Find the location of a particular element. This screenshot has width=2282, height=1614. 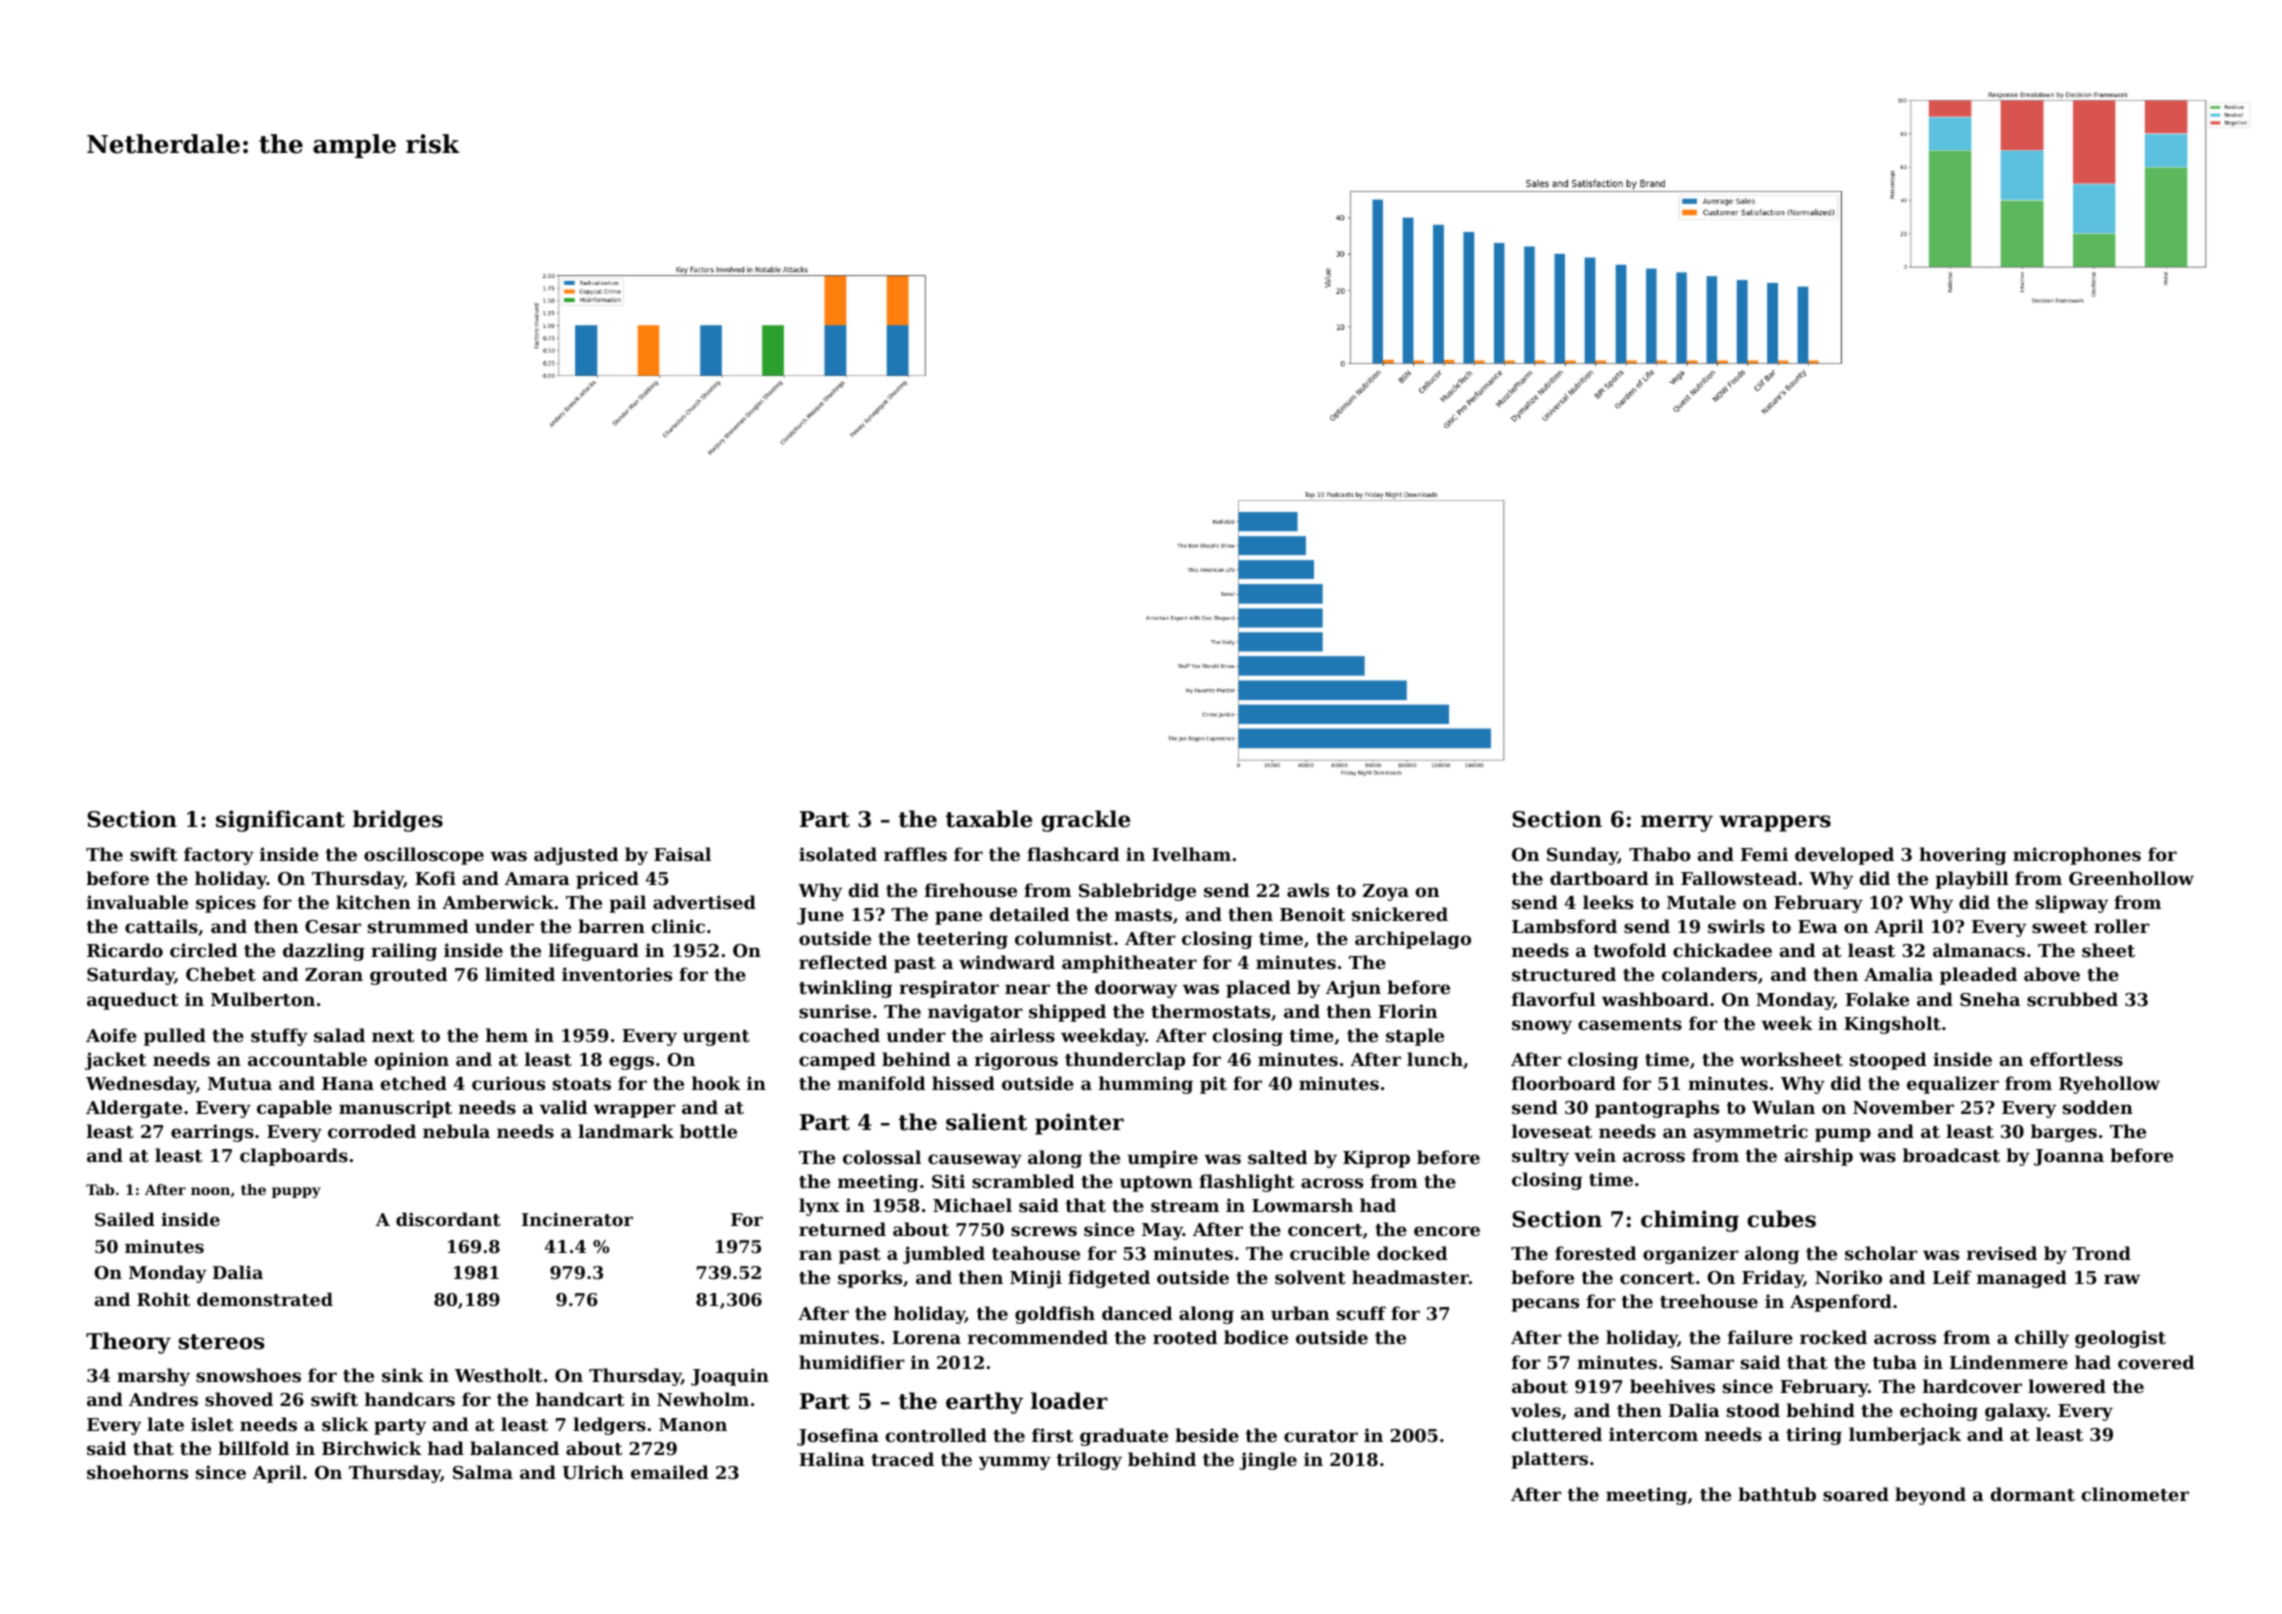

umpire is located at coordinates (1162, 1159).
